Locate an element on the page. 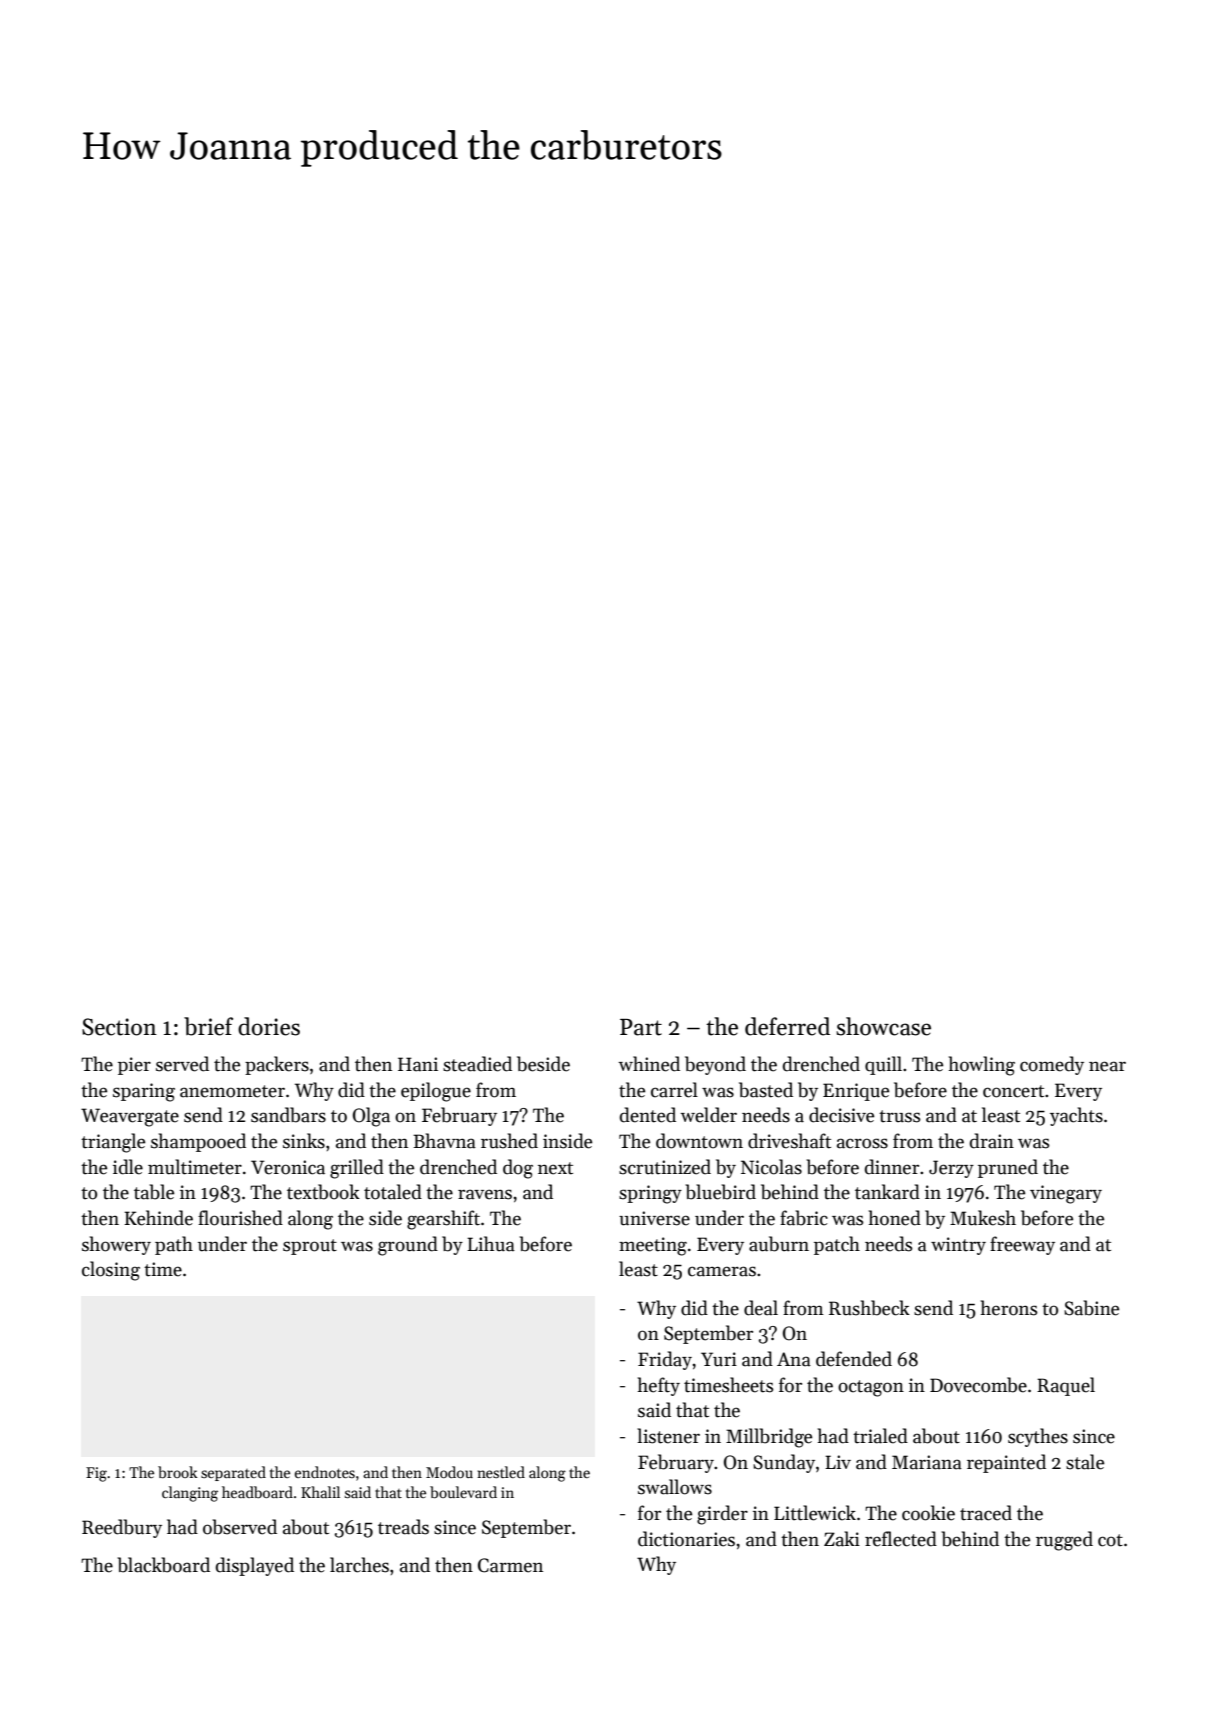 This image has width=1214, height=1717. closing is located at coordinates (111, 1271).
